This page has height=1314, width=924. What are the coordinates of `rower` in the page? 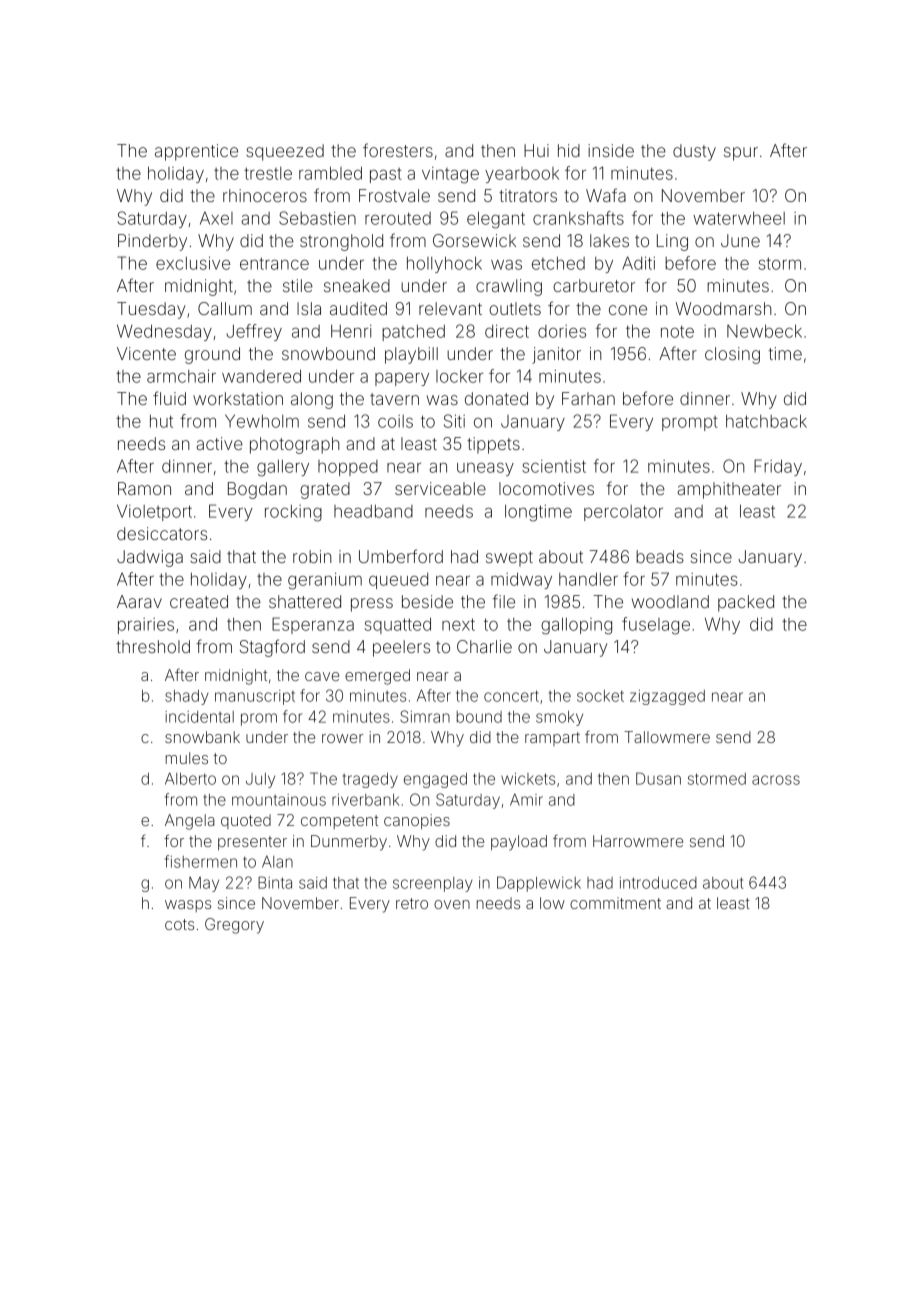 It's located at (342, 738).
